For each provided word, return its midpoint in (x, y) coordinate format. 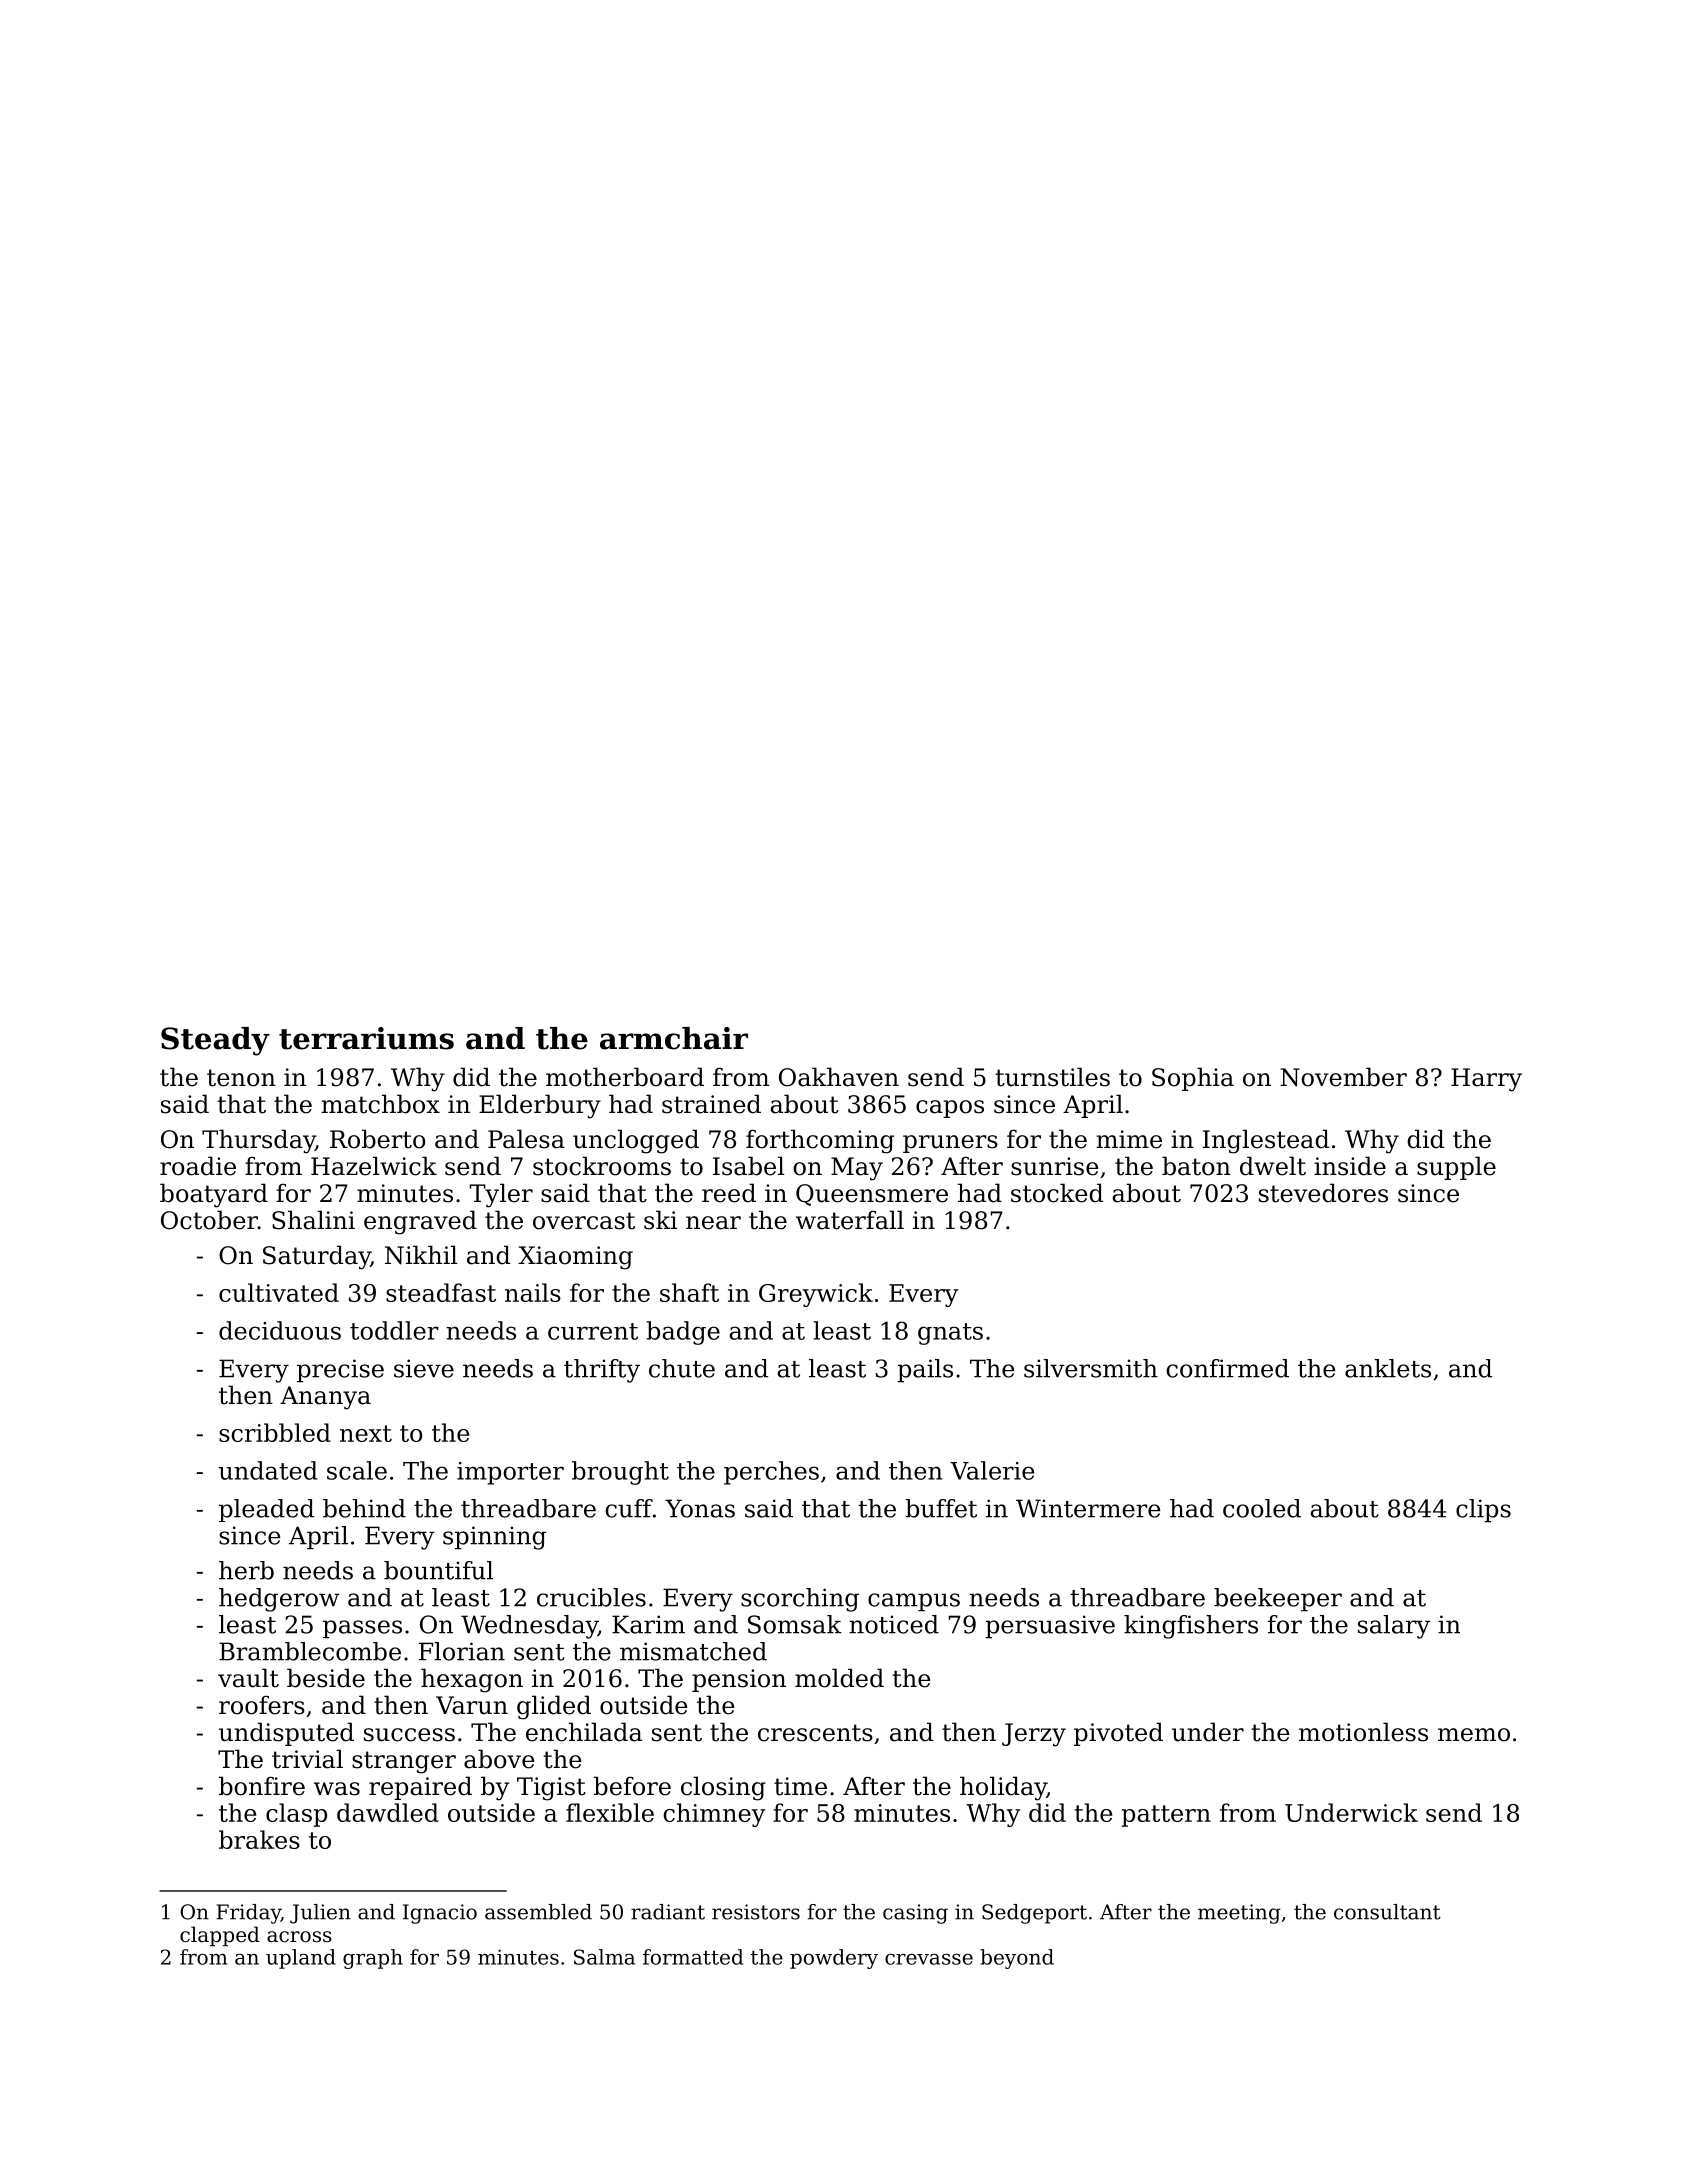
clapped (220, 1936)
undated (268, 1470)
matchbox (380, 1104)
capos (950, 1109)
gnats (950, 1334)
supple (1456, 1168)
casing (915, 1914)
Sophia (1193, 1079)
